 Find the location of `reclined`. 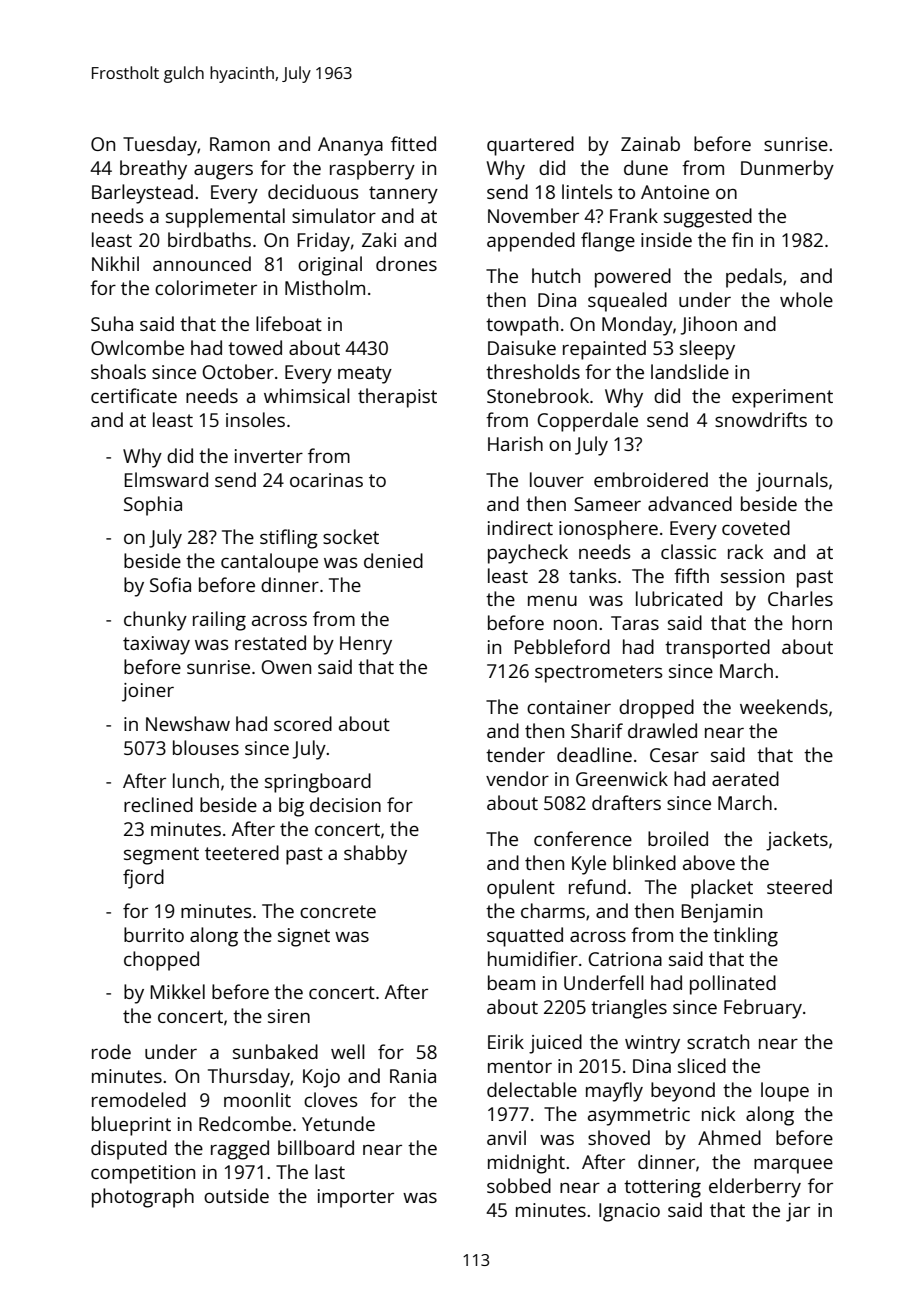

reclined is located at coordinates (158, 804).
